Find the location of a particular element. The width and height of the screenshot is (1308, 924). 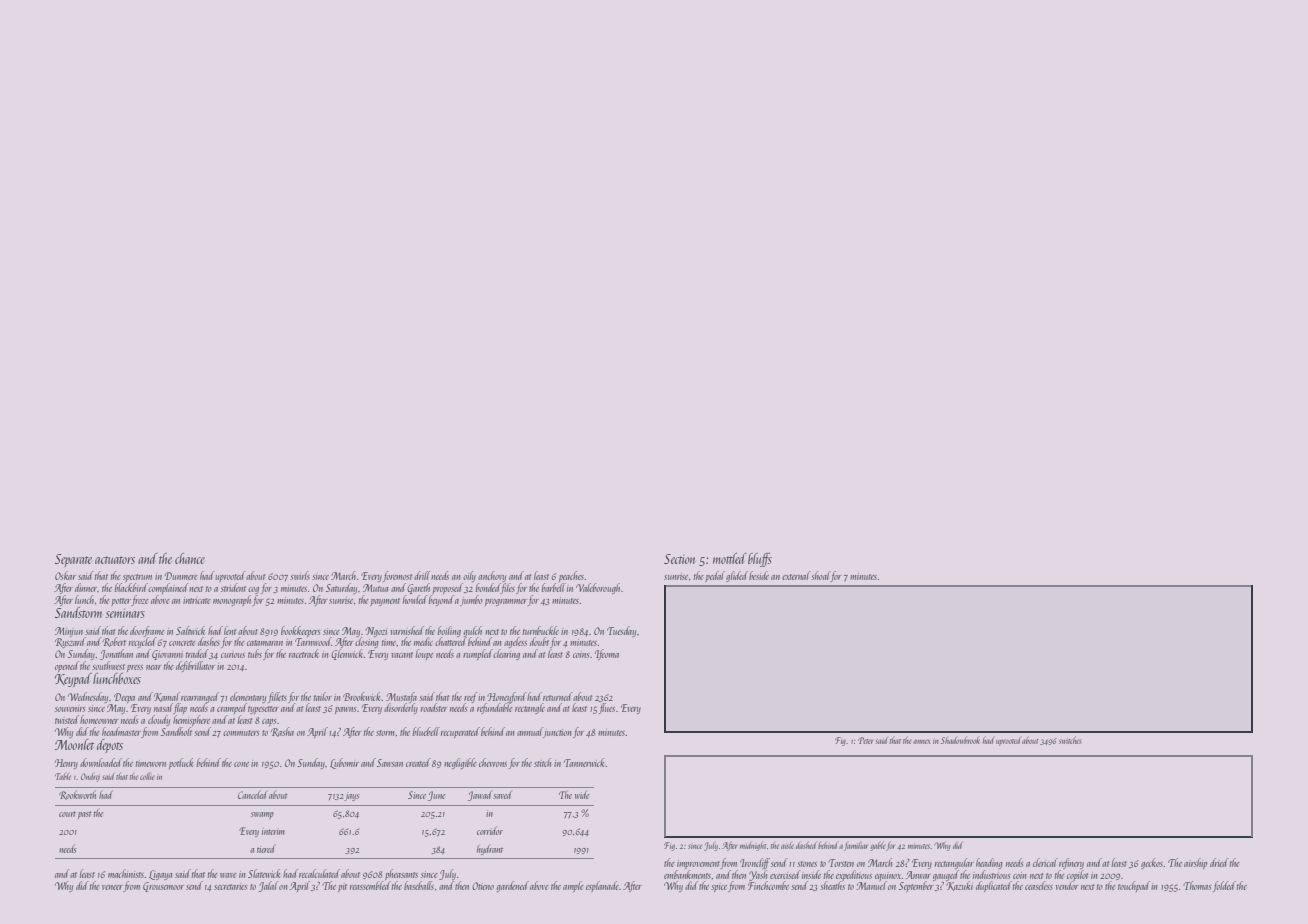

tiered is located at coordinates (266, 848).
